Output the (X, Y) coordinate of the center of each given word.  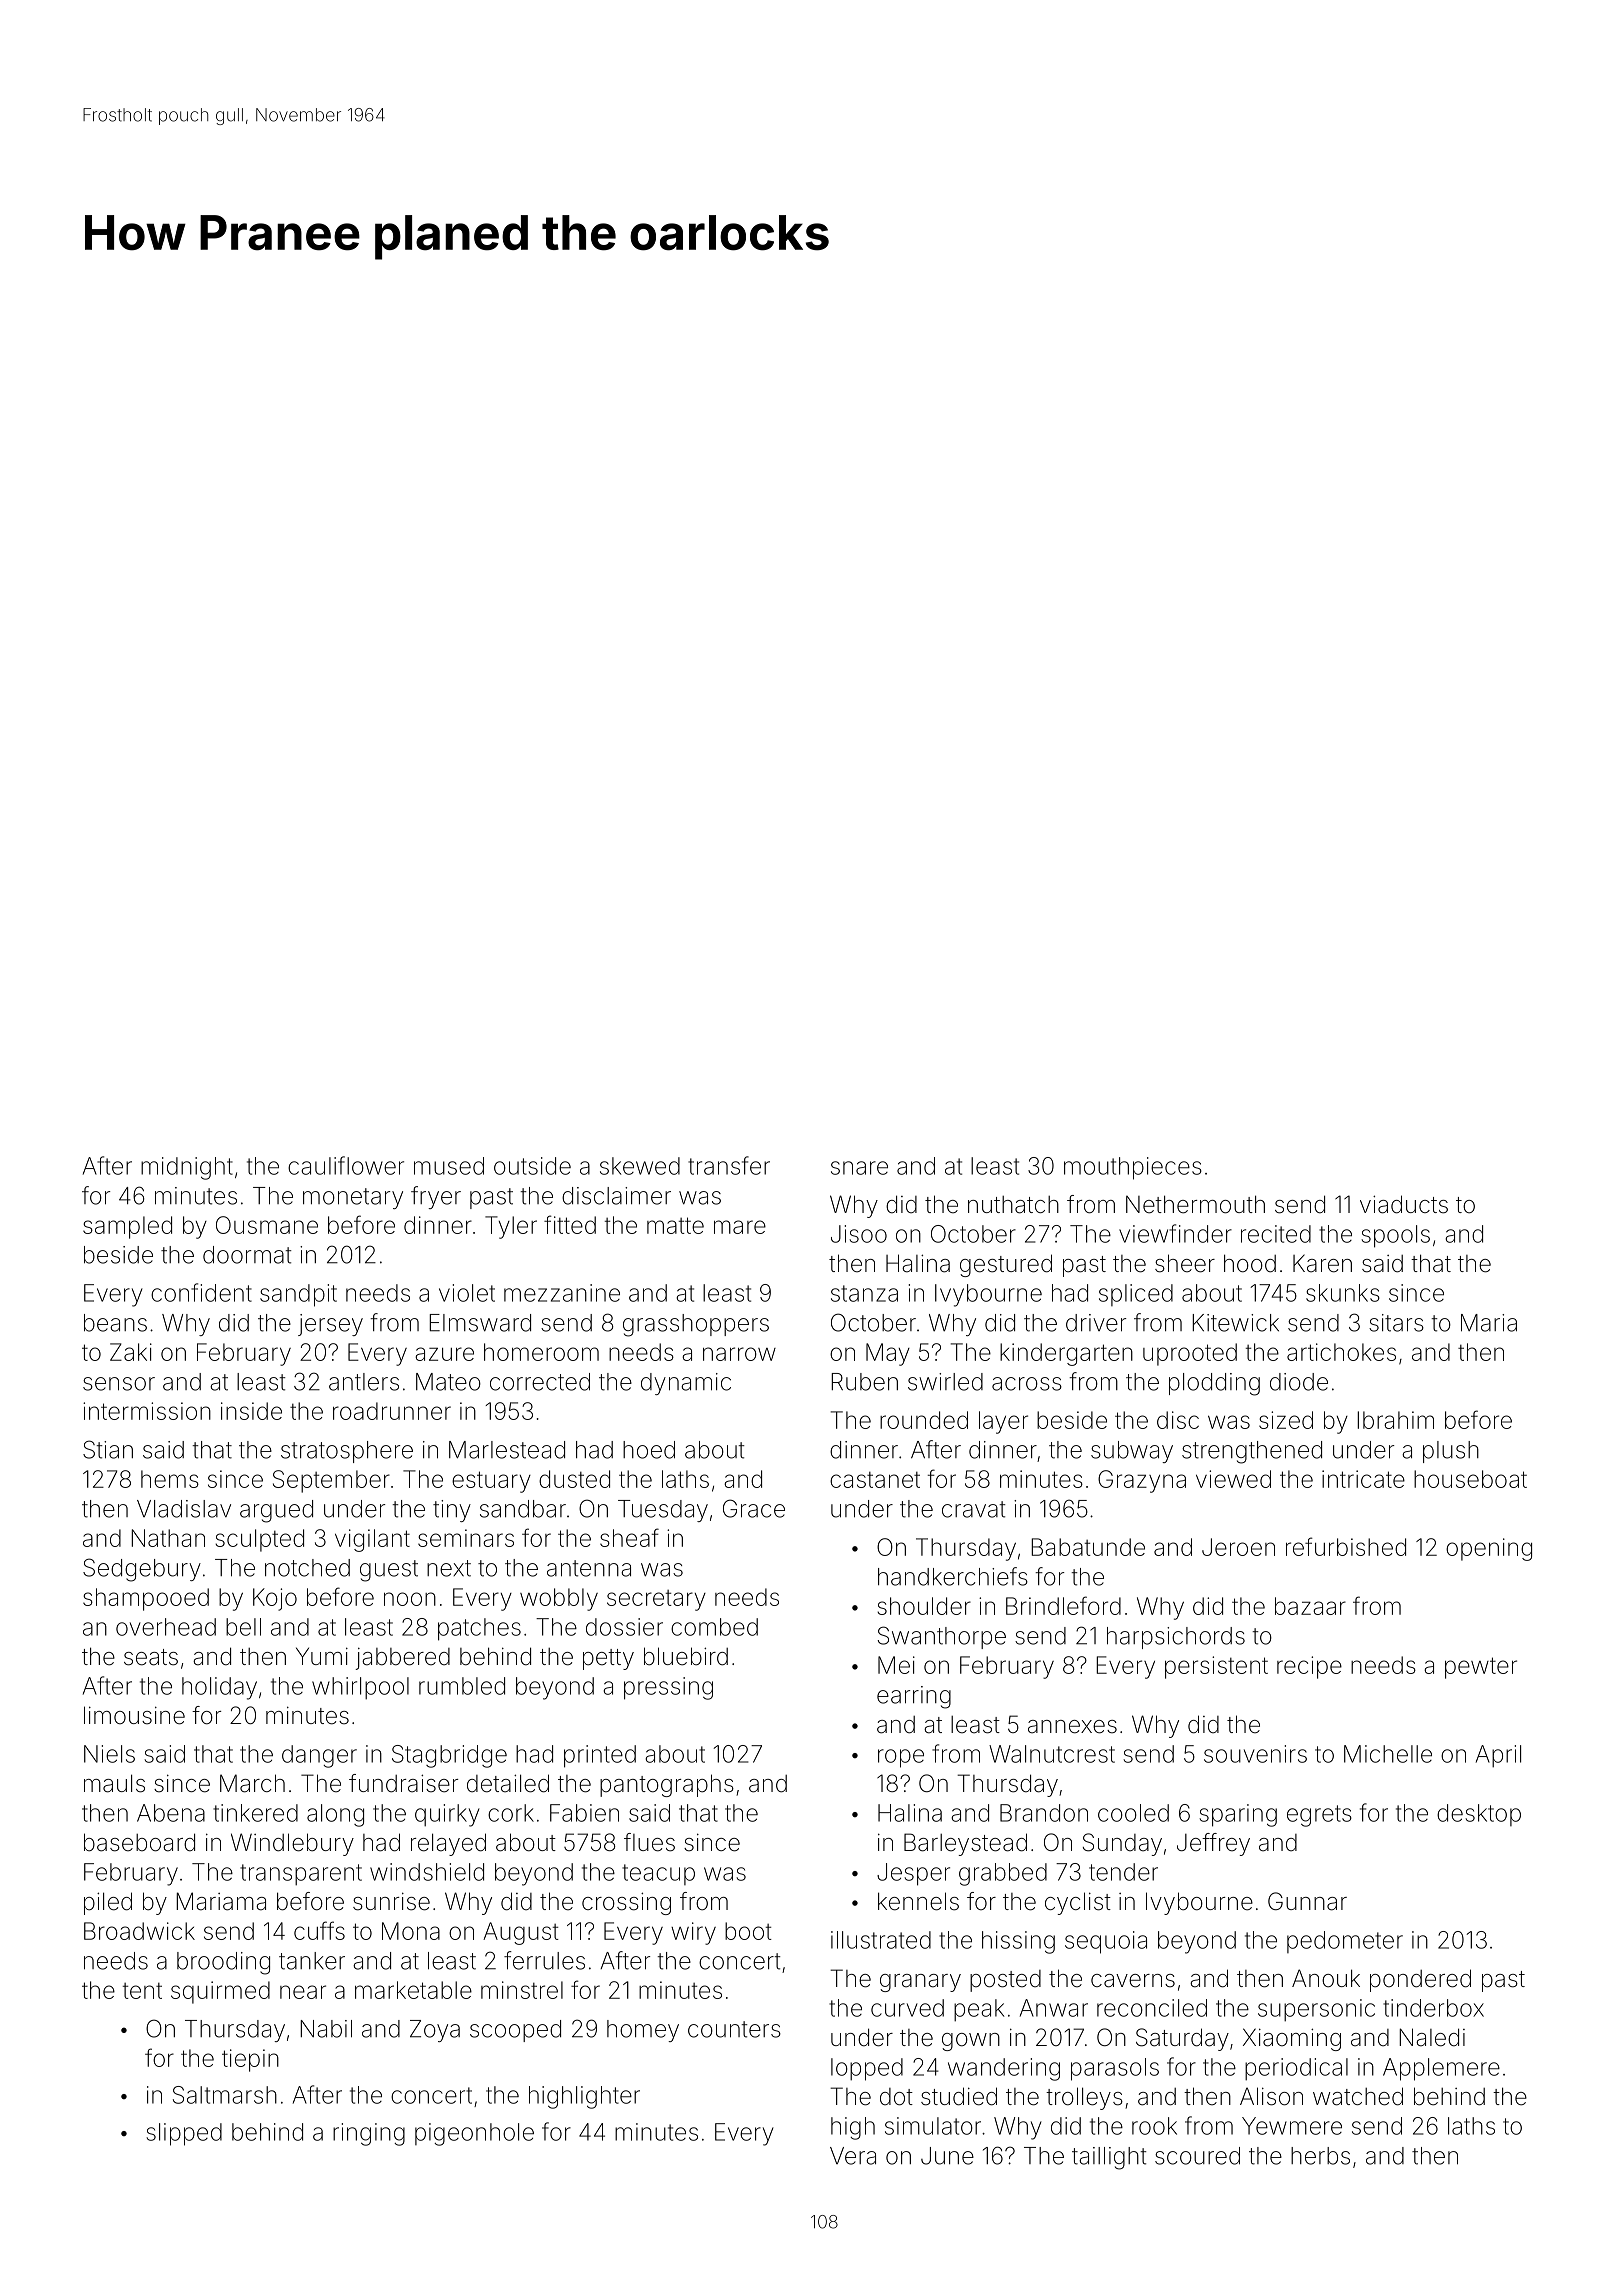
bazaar (1310, 1606)
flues (649, 1842)
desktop (1479, 1815)
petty (608, 1659)
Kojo (275, 1599)
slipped (184, 2134)
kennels (918, 1901)
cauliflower (346, 1165)
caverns (1133, 1981)
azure (444, 1354)
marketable (413, 1990)
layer (1003, 1422)
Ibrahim (1395, 1420)
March (252, 1783)
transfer (729, 1165)
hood (1250, 1263)
